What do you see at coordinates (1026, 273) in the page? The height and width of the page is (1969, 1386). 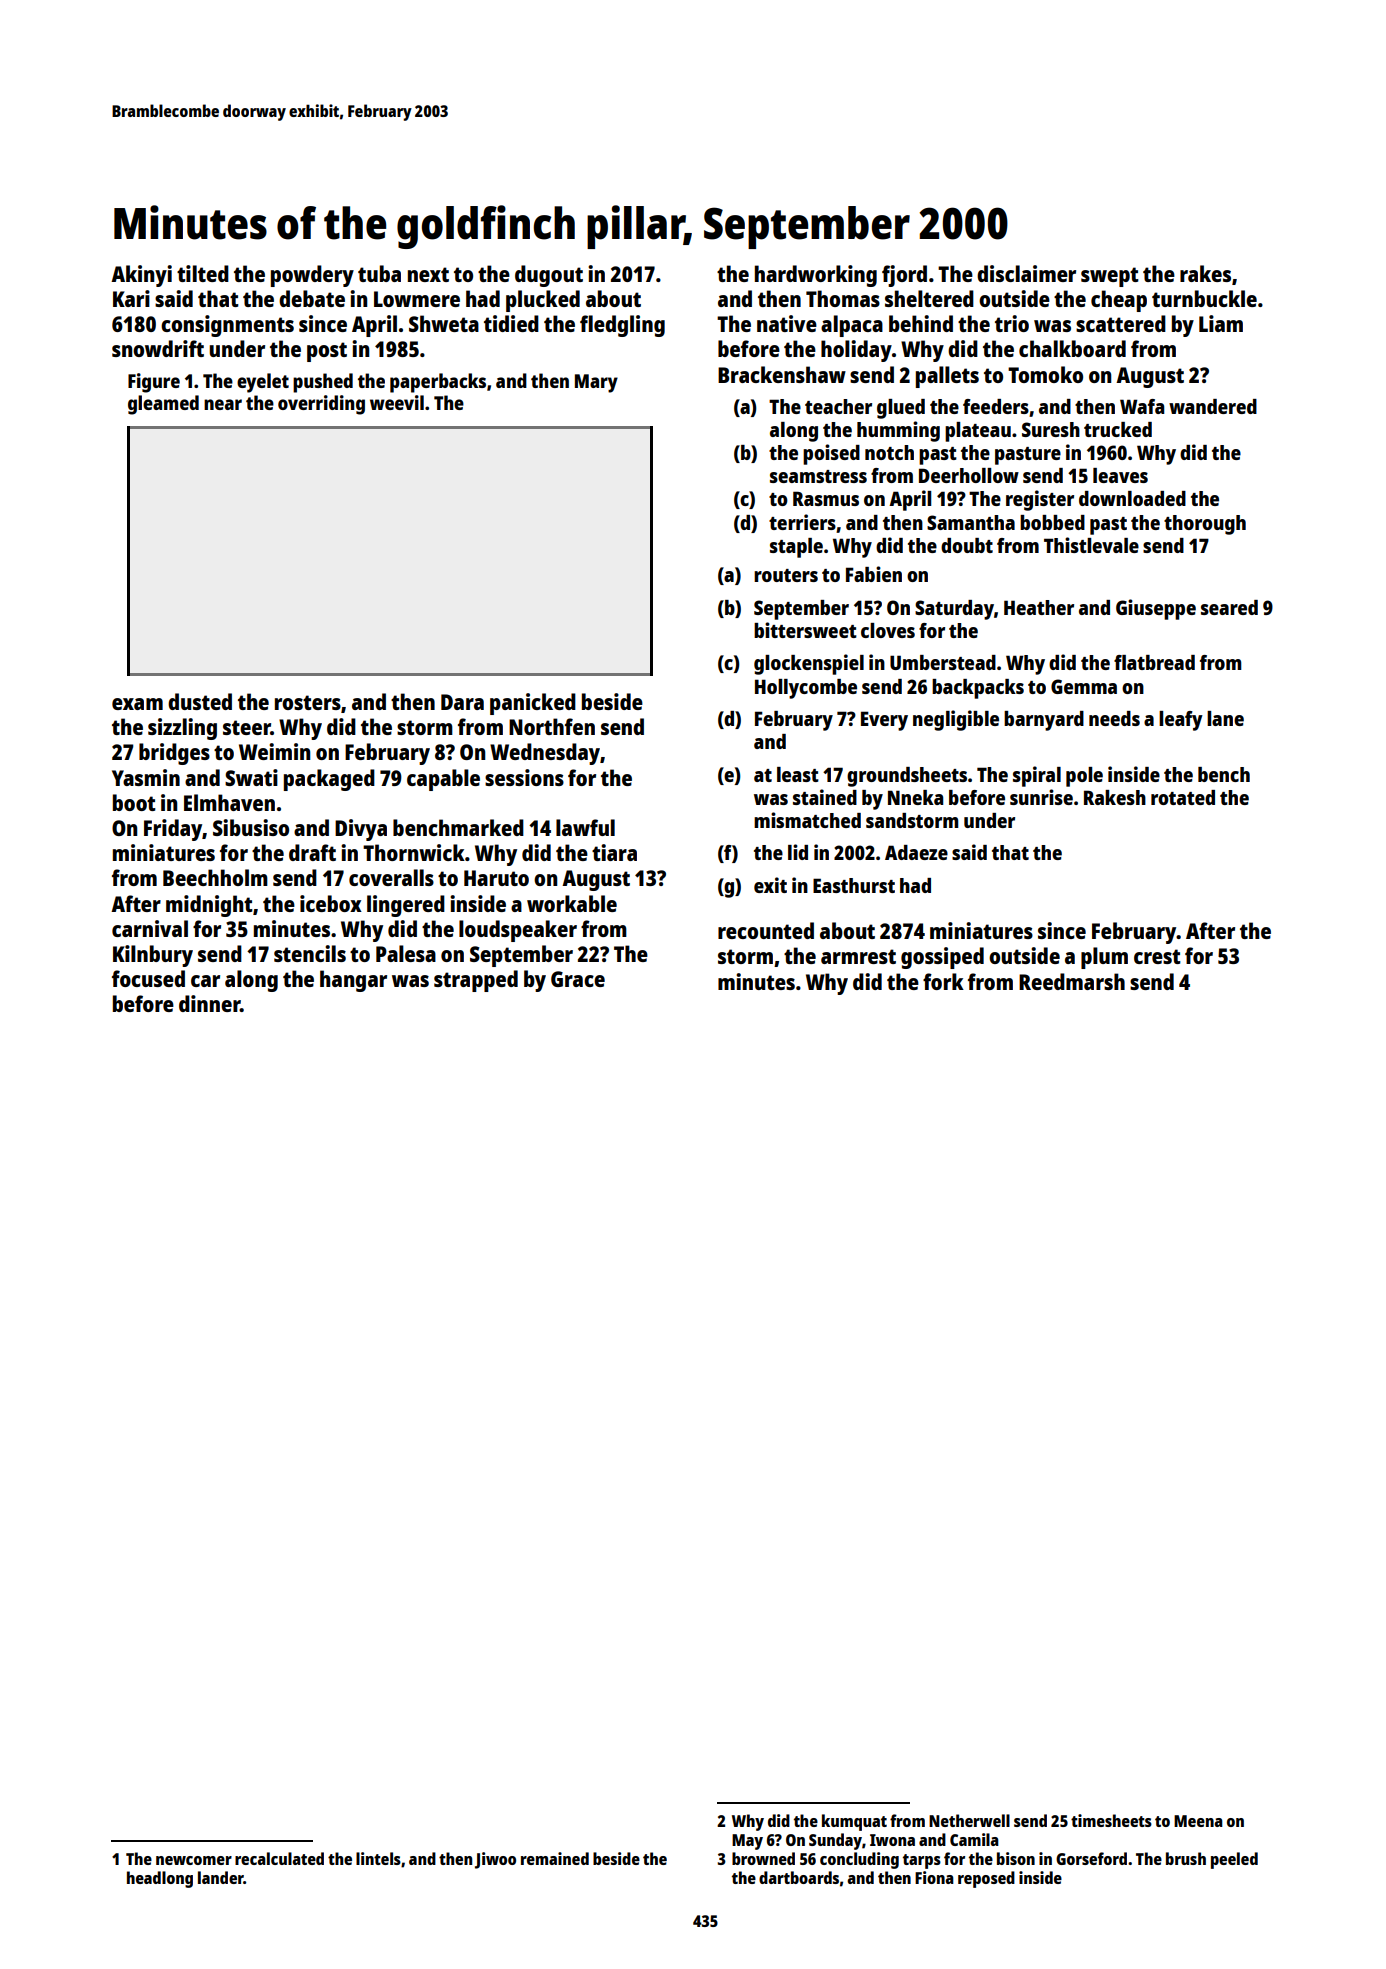 I see `disclaimer` at bounding box center [1026, 273].
